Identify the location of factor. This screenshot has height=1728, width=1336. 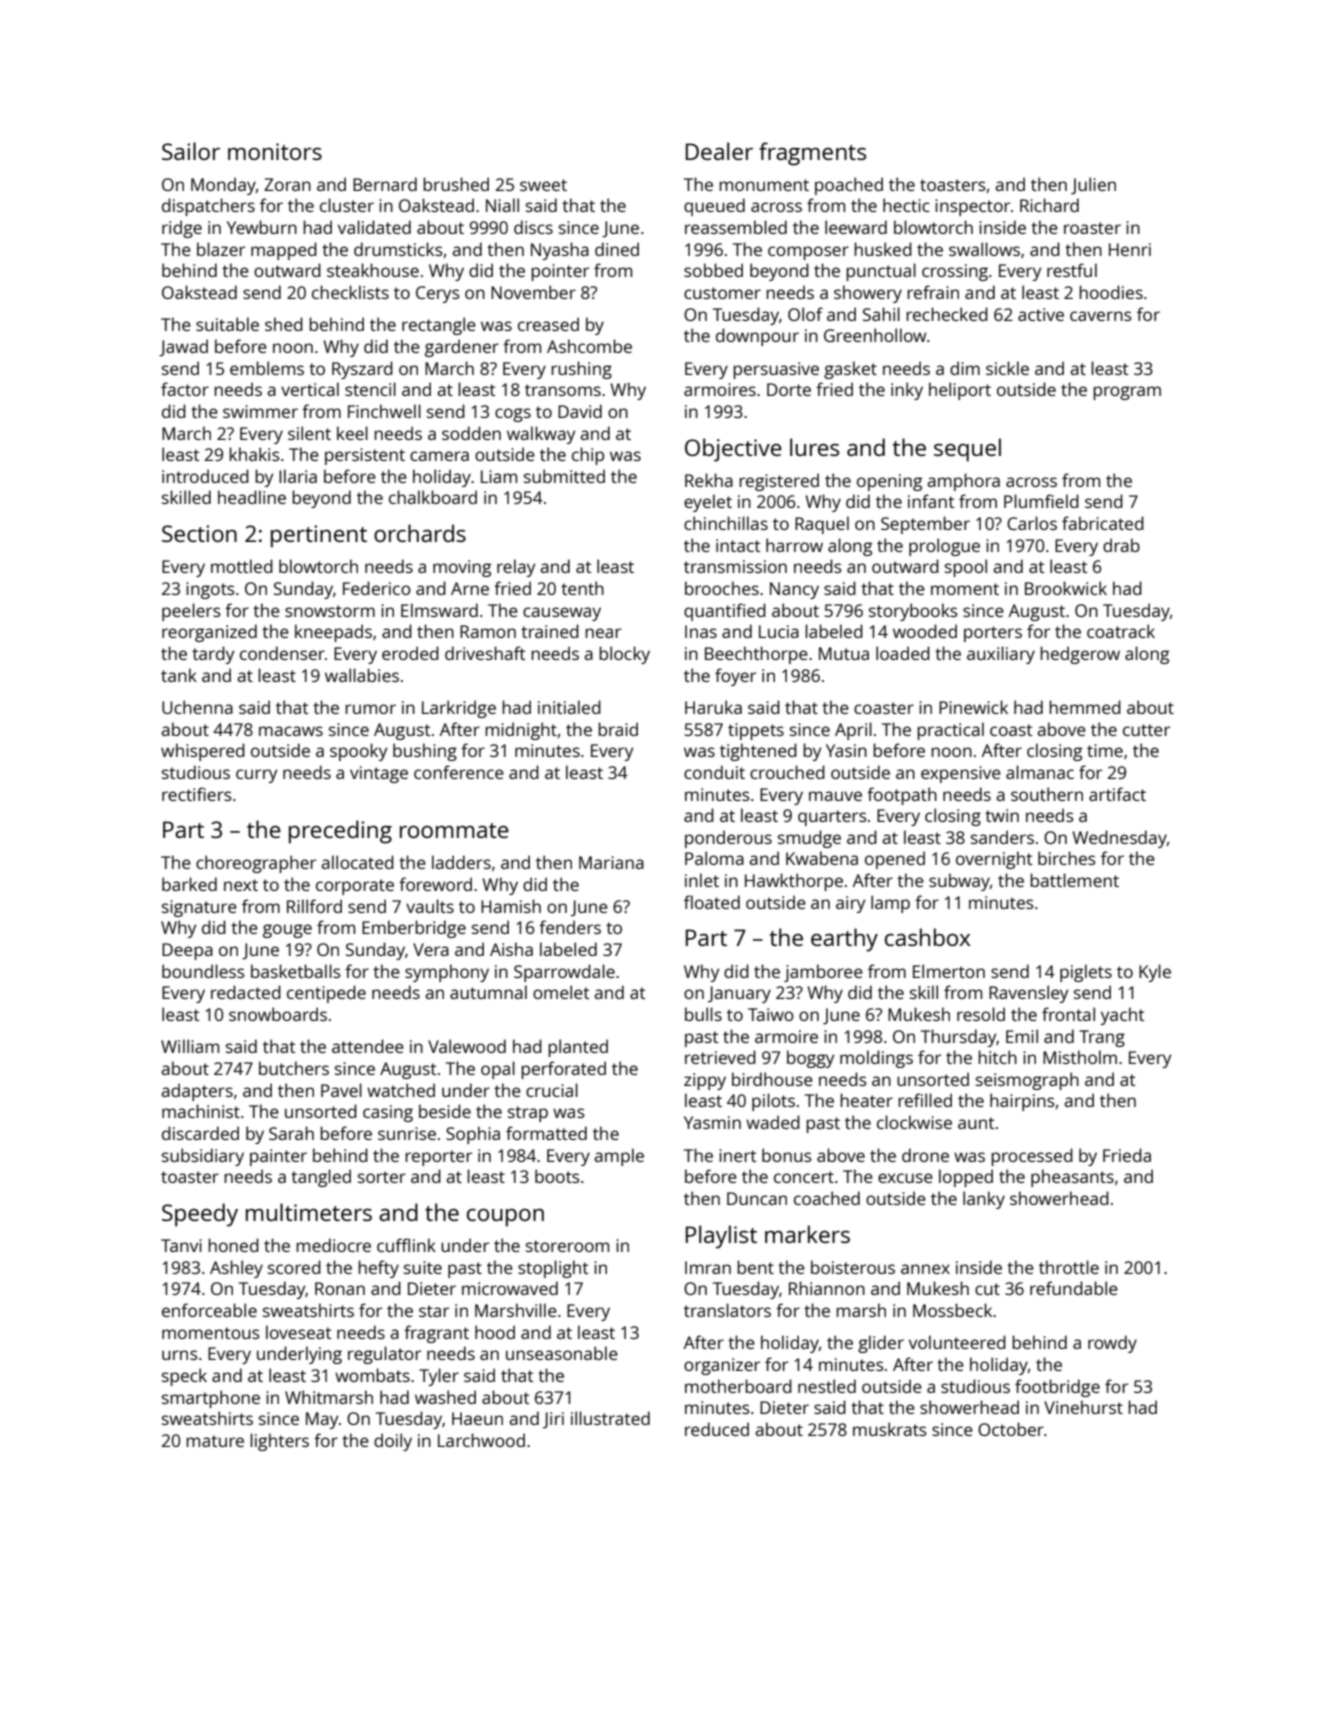
(185, 389).
